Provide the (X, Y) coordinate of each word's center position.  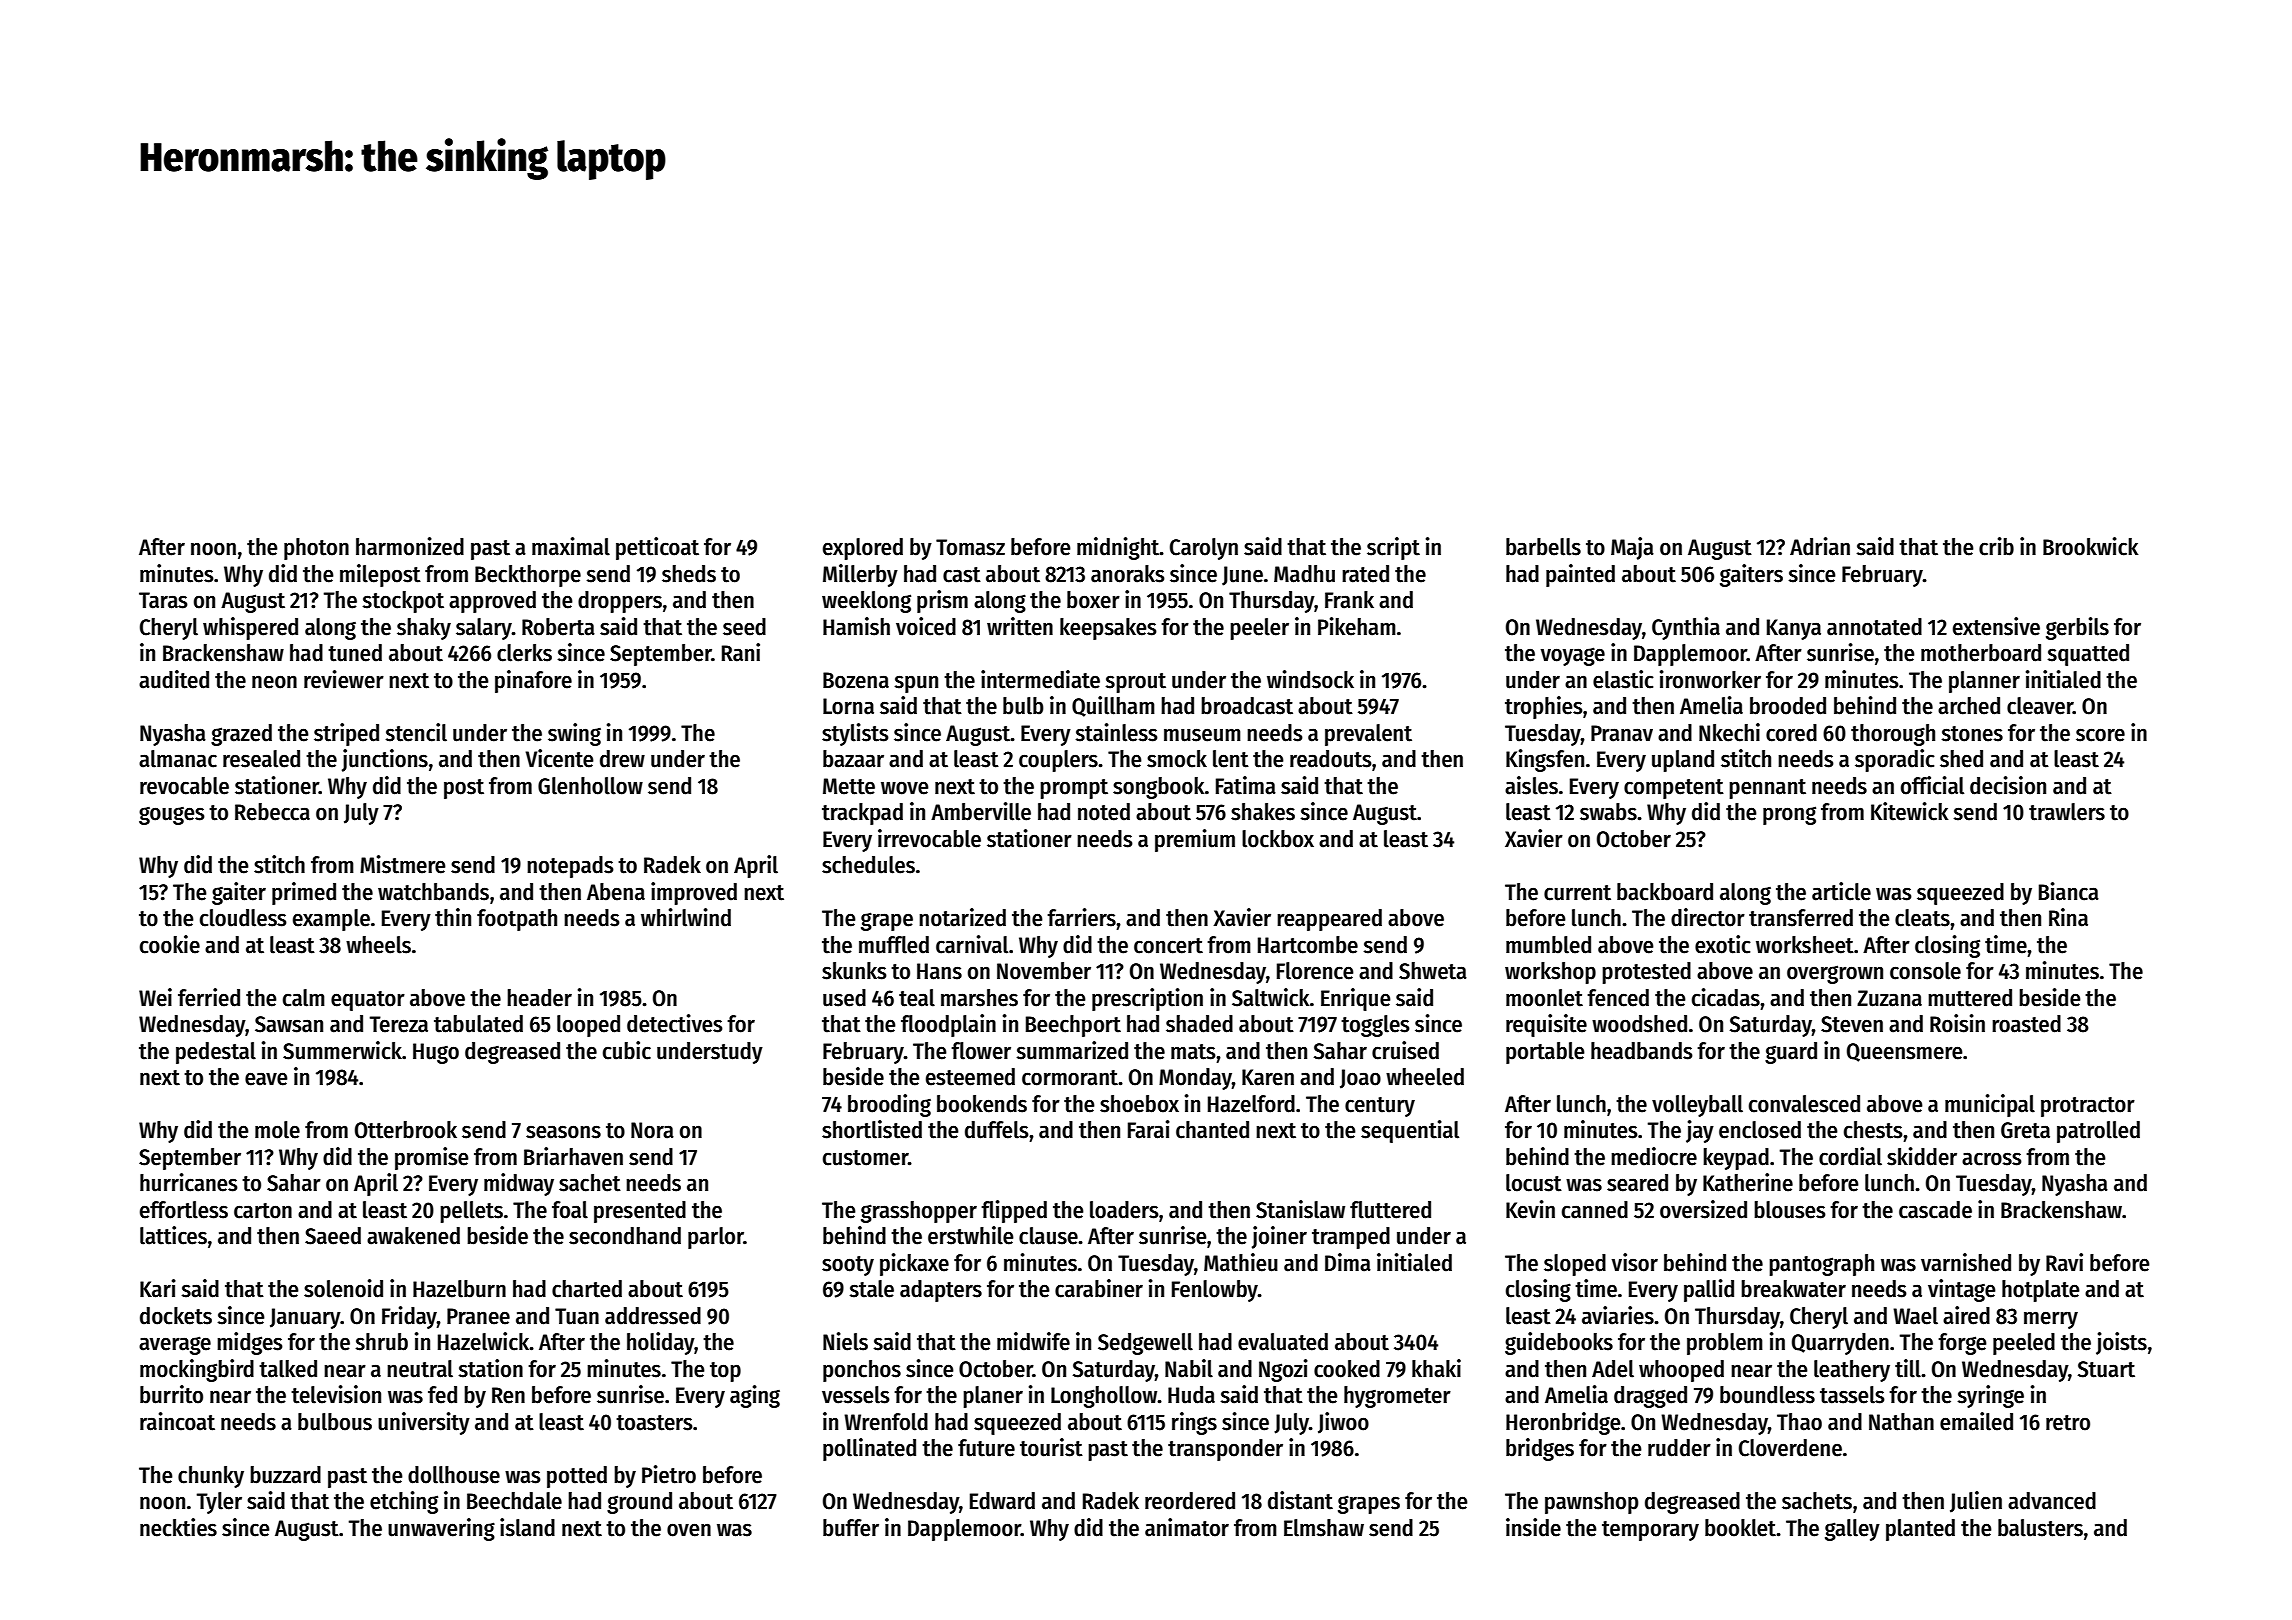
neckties (178, 1527)
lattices (173, 1235)
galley (1852, 1530)
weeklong (866, 602)
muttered (1970, 998)
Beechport (1073, 1026)
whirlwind (686, 917)
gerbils (2077, 628)
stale (871, 1289)
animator (1187, 1527)
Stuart (2106, 1369)
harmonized (410, 546)
